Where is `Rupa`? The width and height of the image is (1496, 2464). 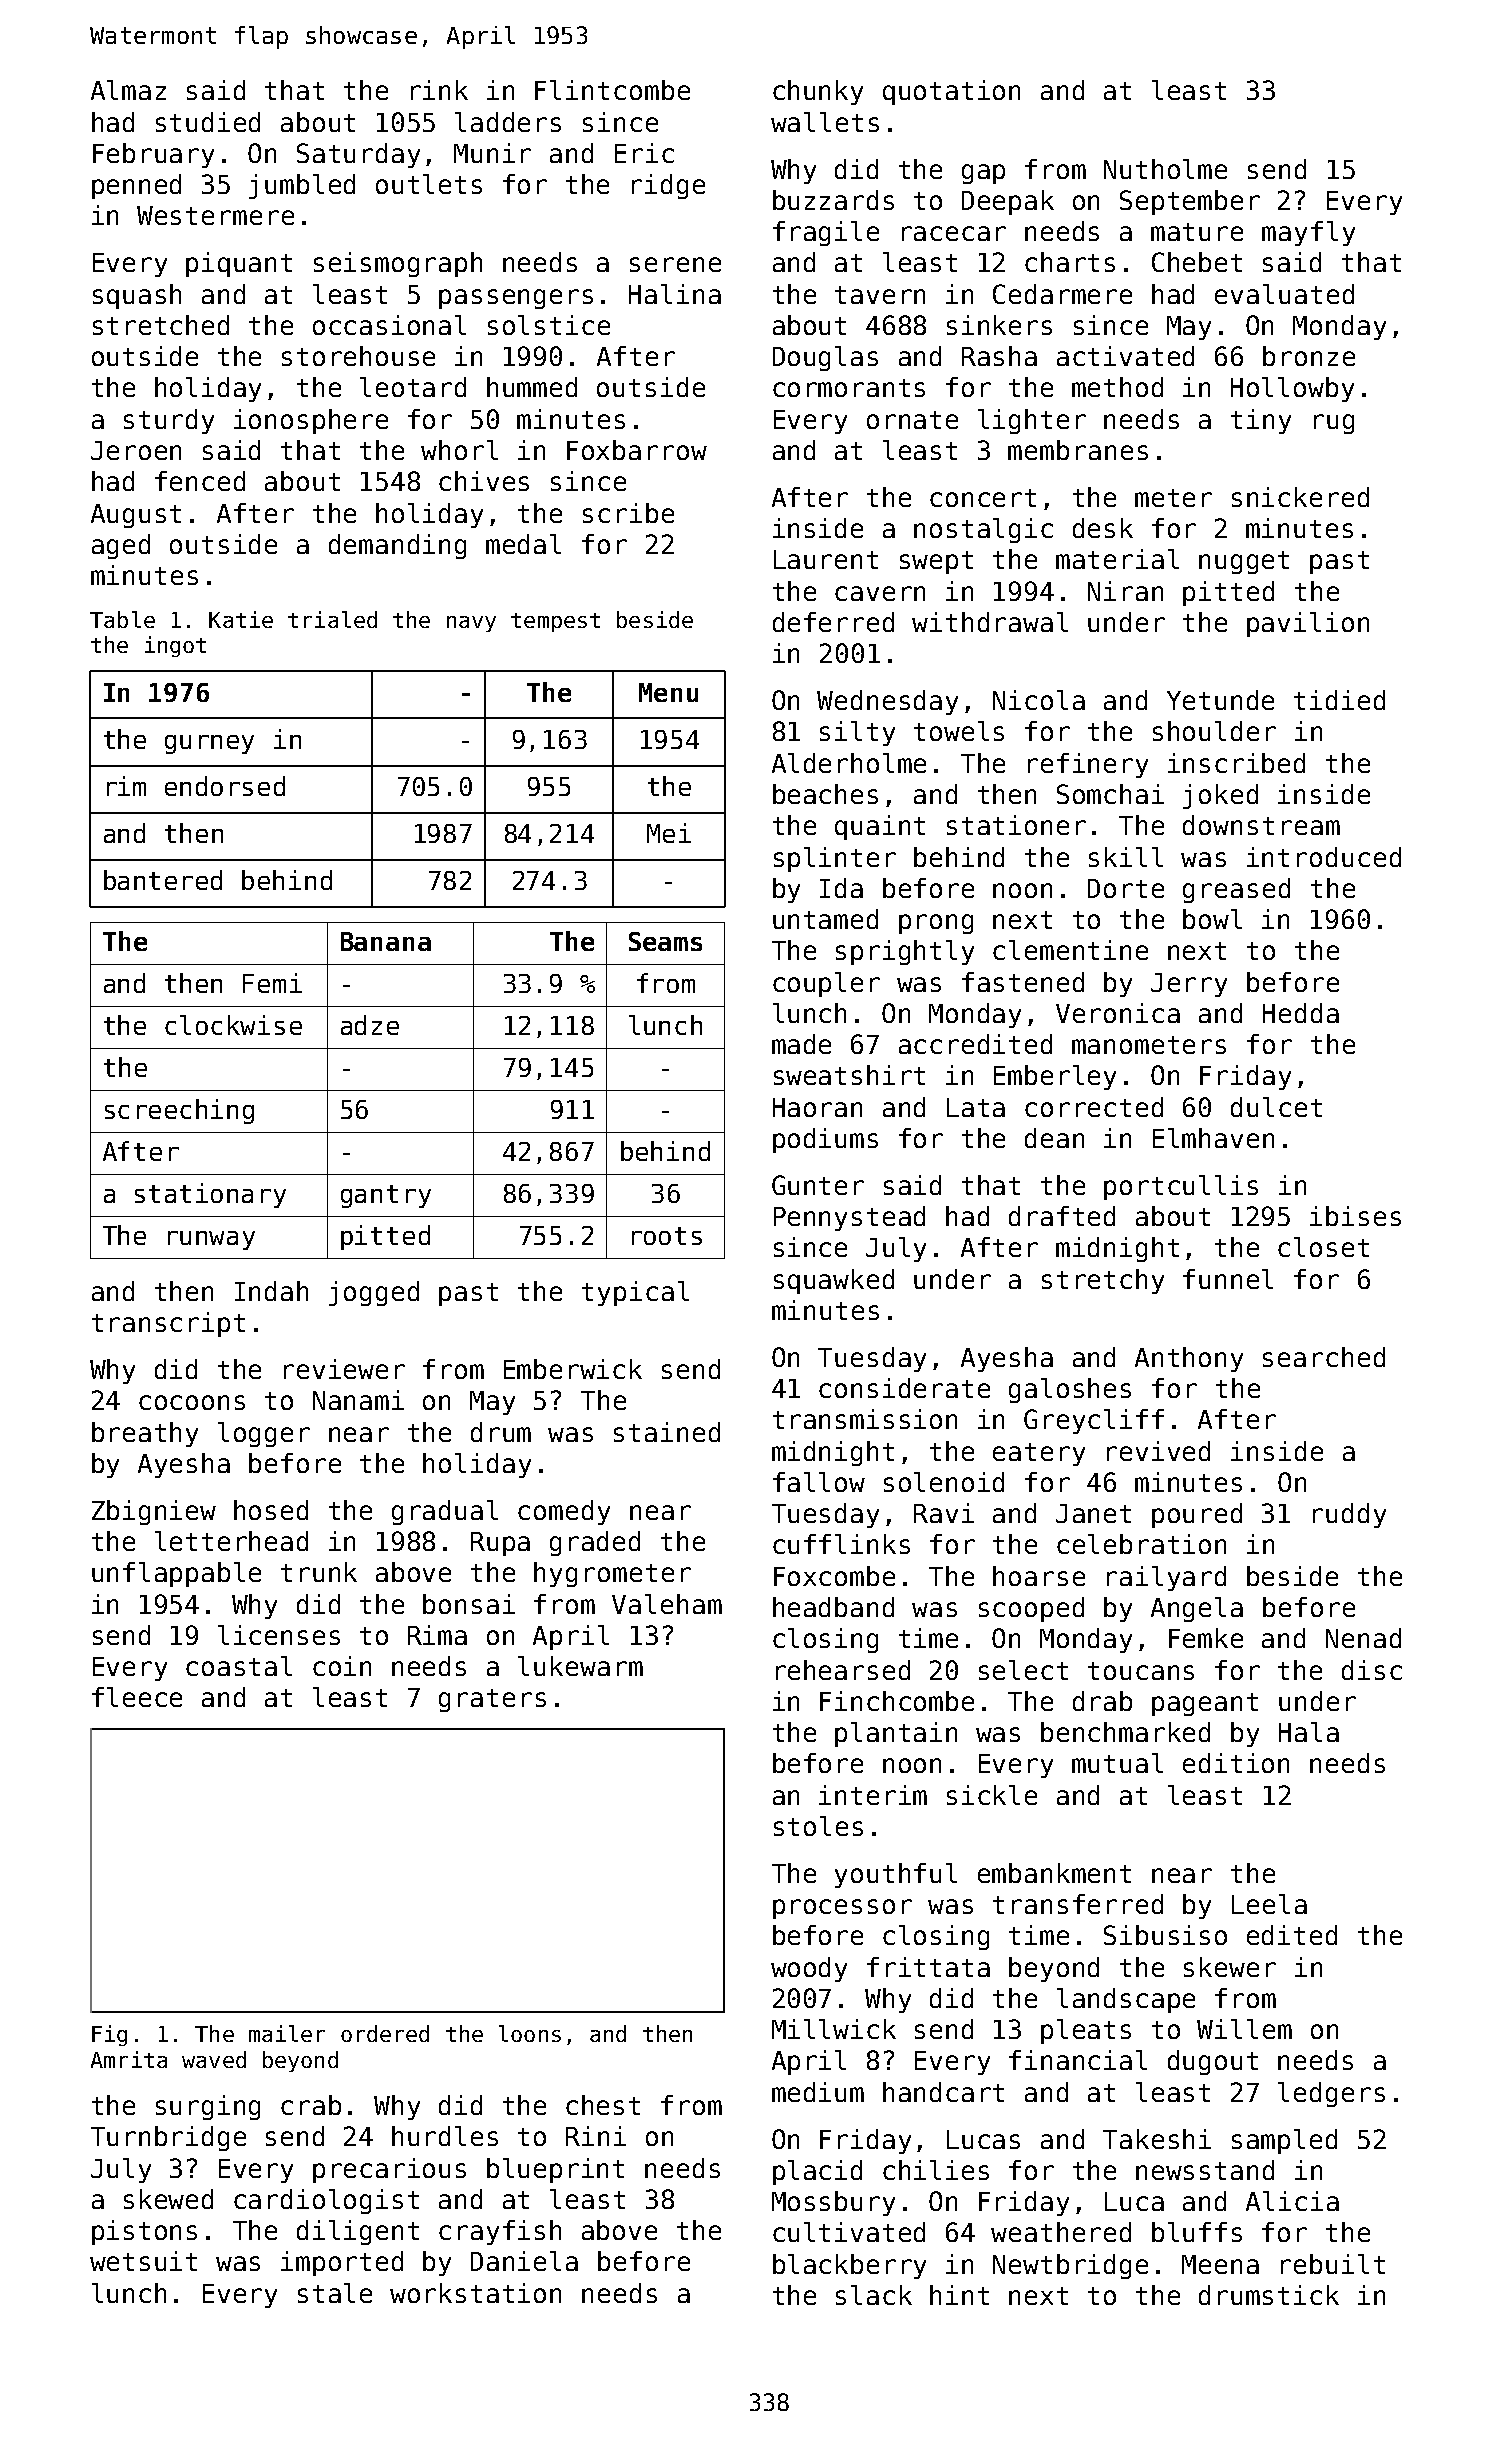
Rupa is located at coordinates (500, 1544).
